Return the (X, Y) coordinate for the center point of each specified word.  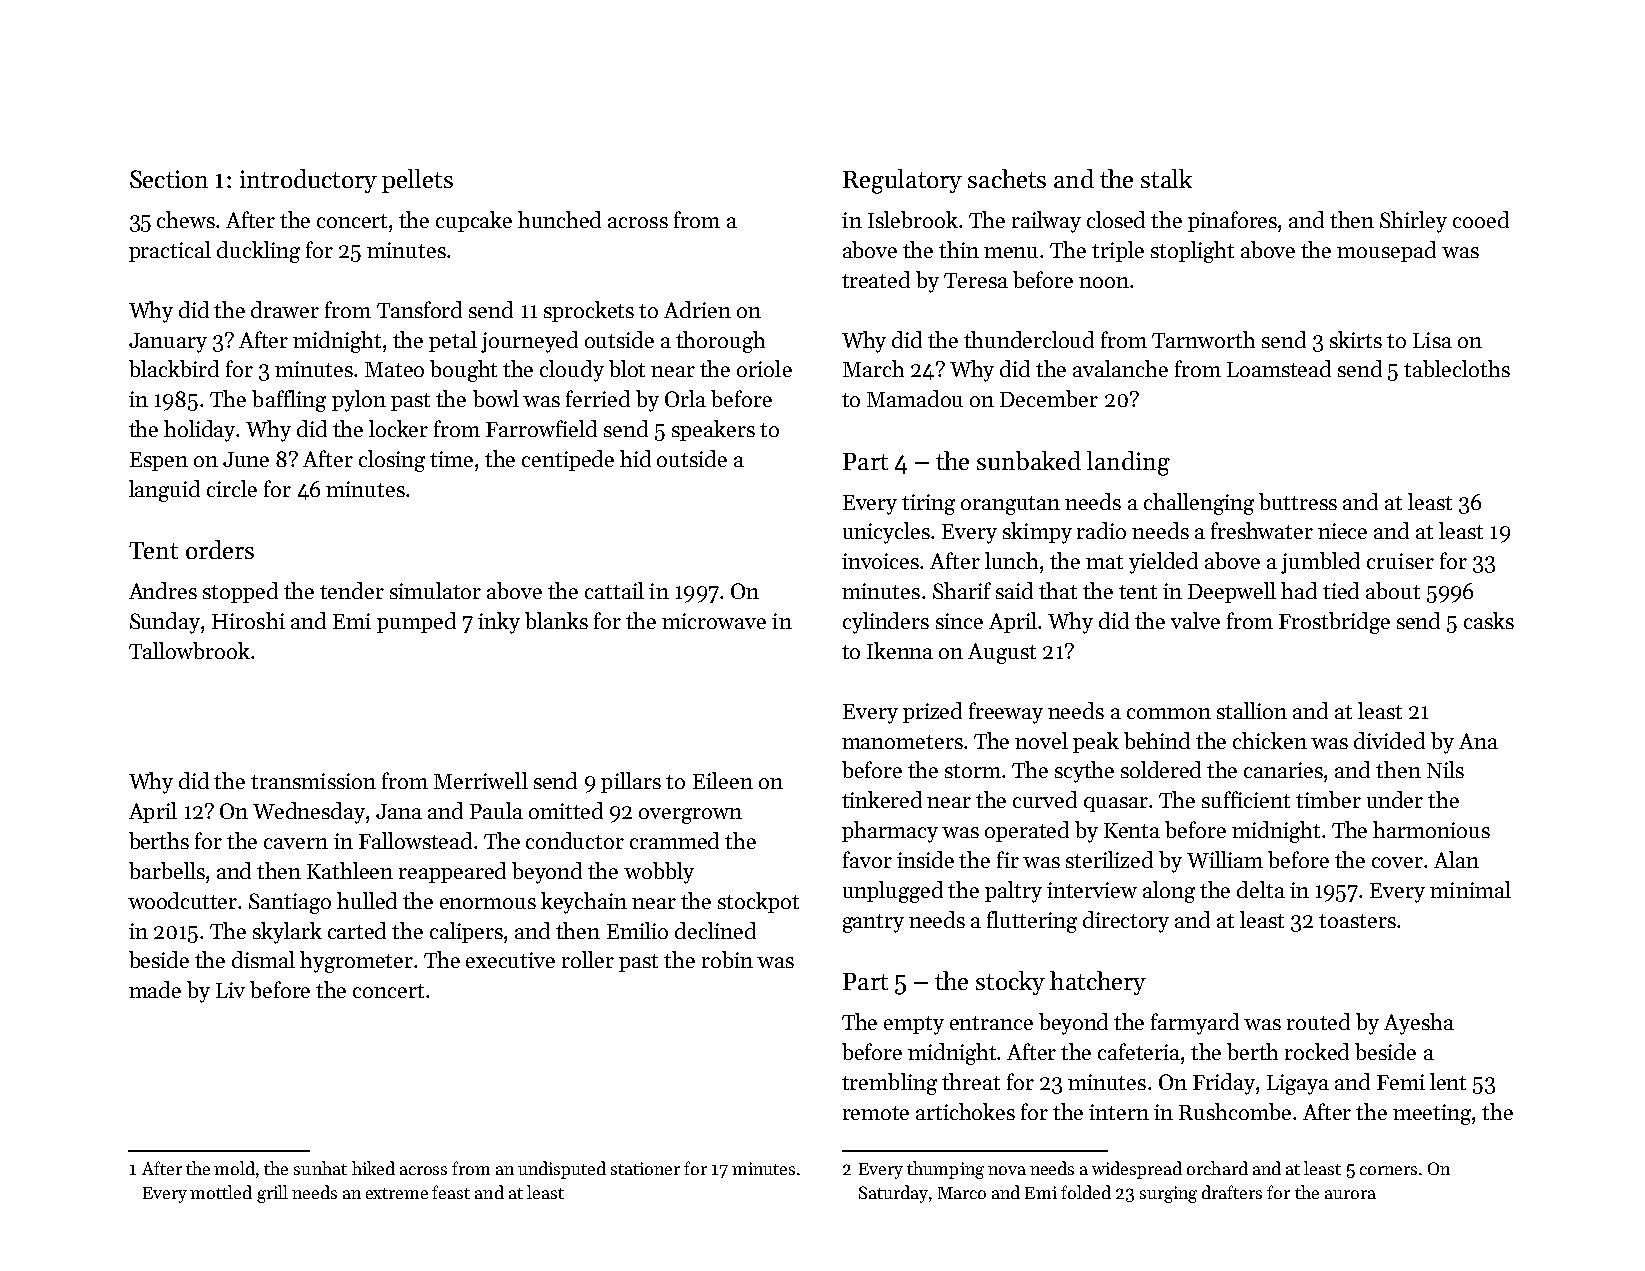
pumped (416, 622)
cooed (1481, 219)
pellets (417, 181)
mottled (221, 1192)
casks (1489, 620)
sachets (1007, 178)
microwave (714, 621)
